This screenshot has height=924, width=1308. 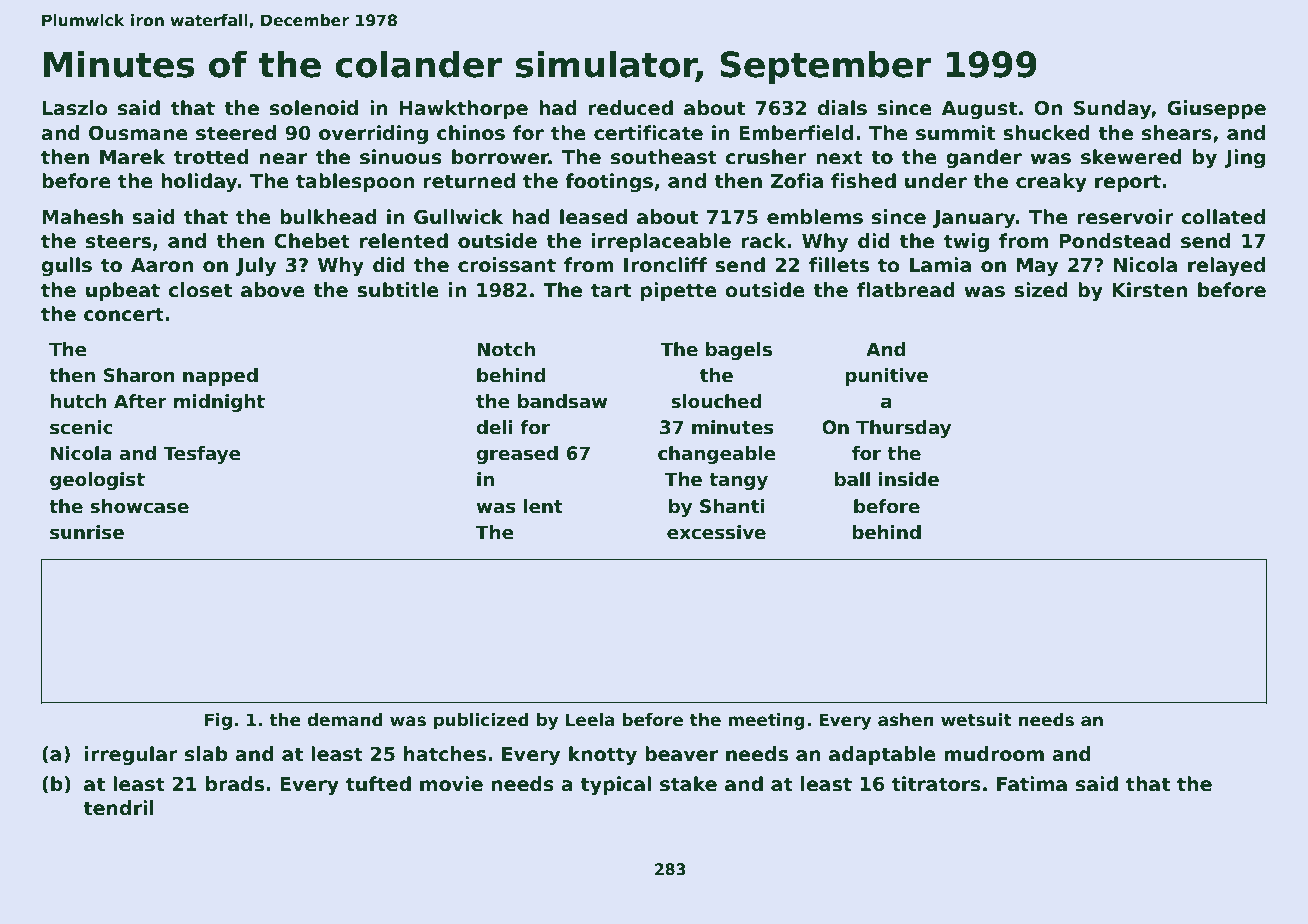 I want to click on Shanti, so click(x=732, y=506).
